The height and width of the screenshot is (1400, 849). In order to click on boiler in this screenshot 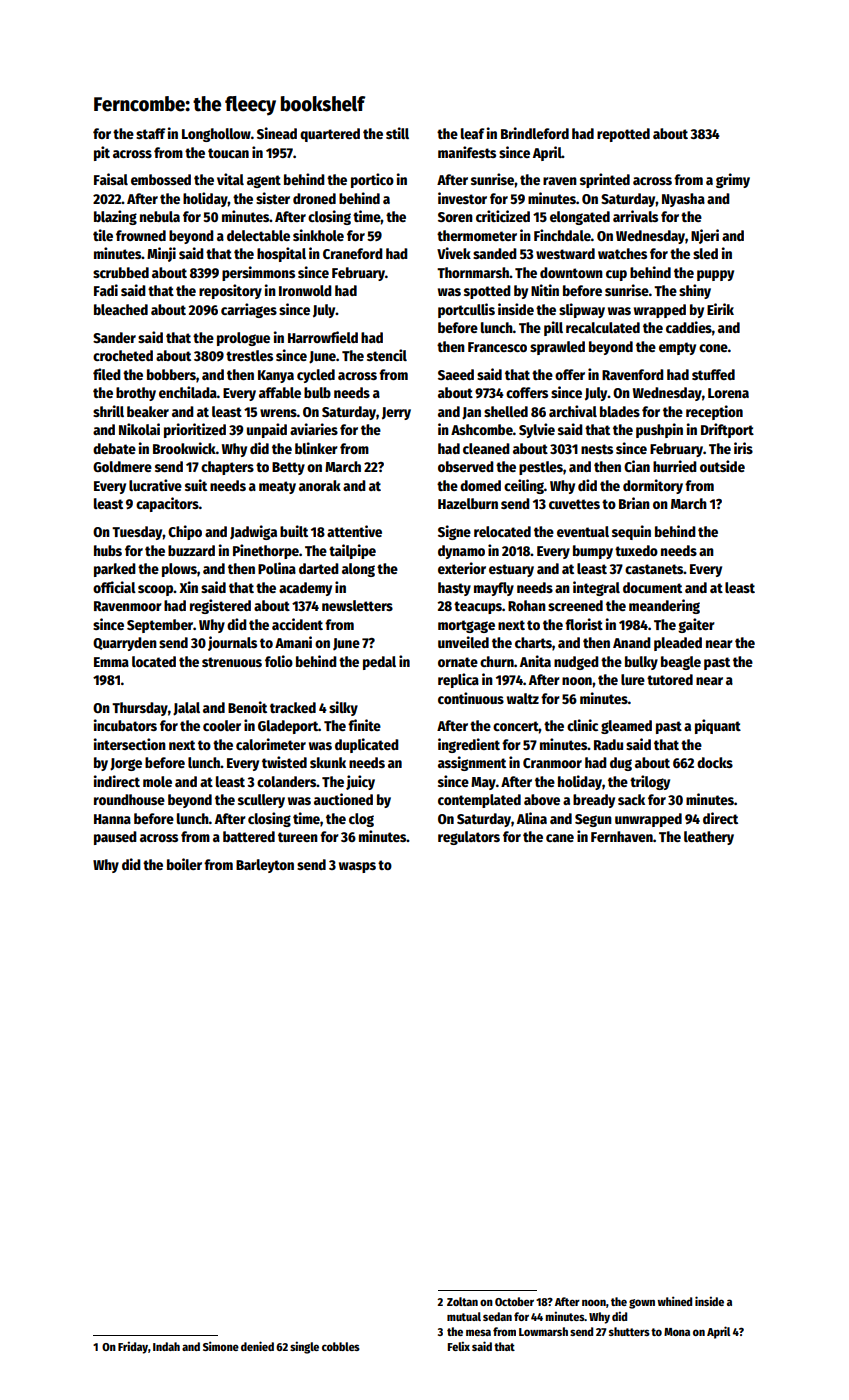, I will do `click(184, 864)`.
